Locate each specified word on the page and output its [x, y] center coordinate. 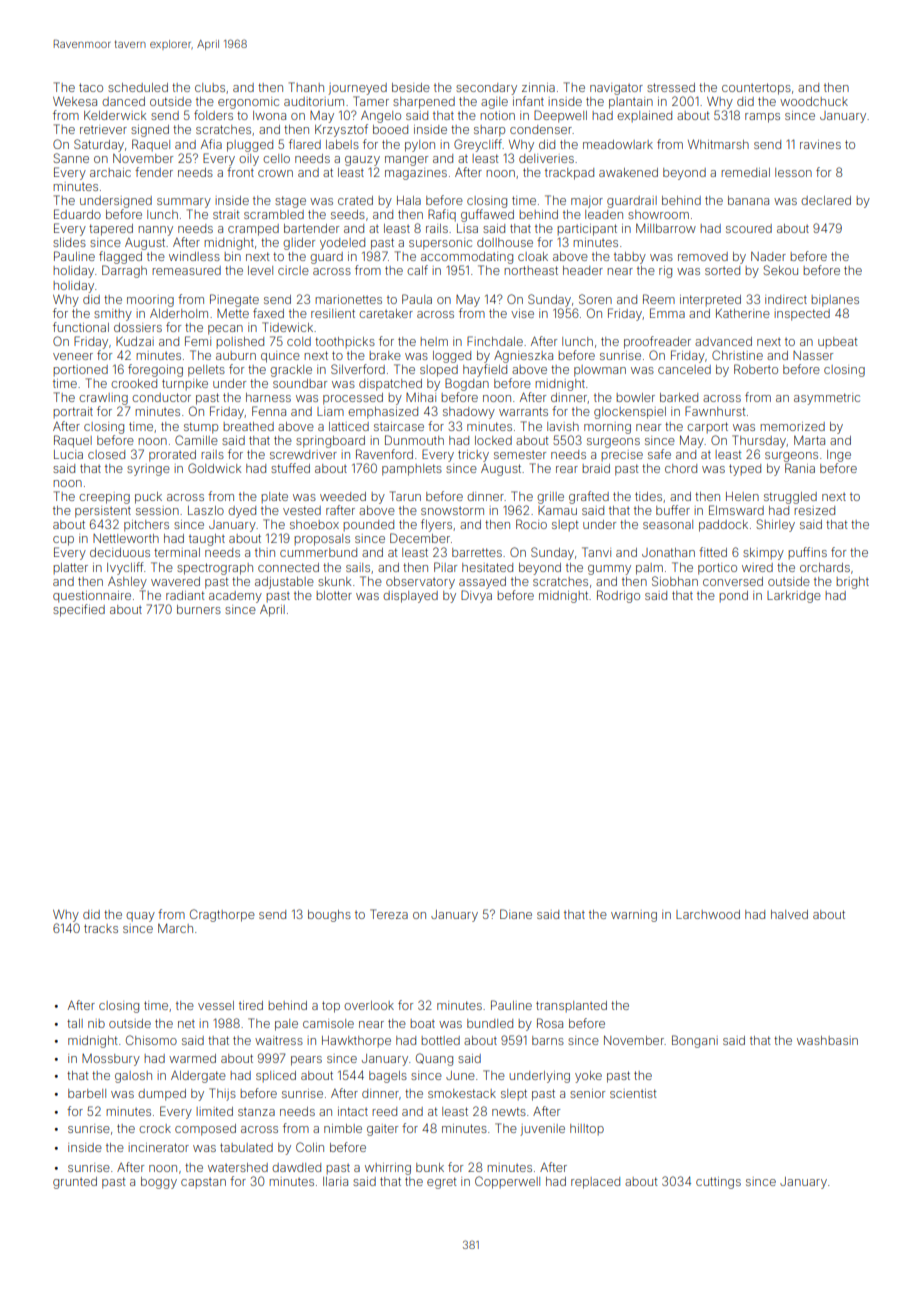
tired [251, 1005]
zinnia [538, 87]
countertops [756, 89]
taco [91, 87]
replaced [595, 1183]
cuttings [718, 1183]
